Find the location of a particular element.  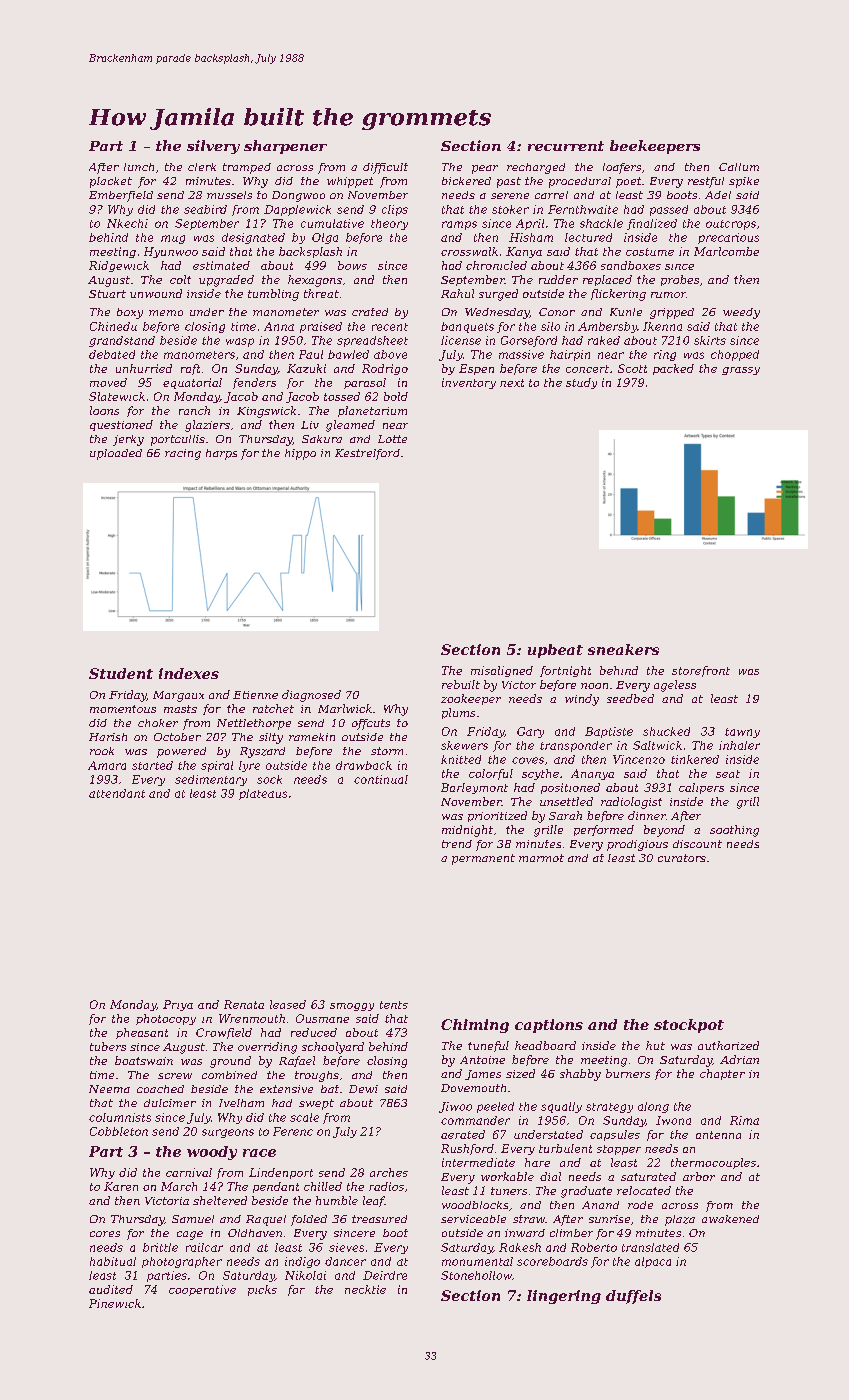

soothing is located at coordinates (734, 831).
